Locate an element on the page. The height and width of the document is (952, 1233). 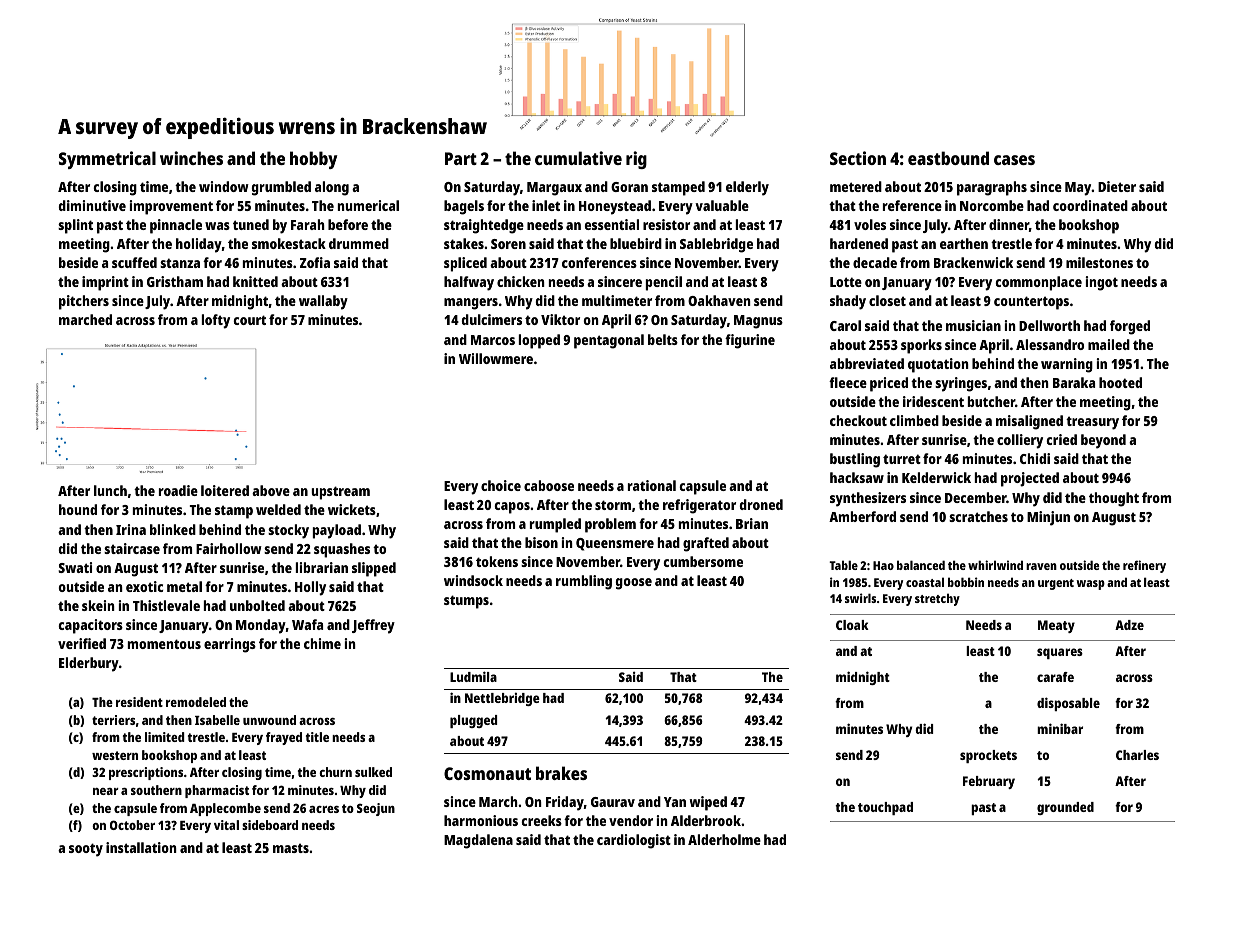
carafe is located at coordinates (1055, 677).
